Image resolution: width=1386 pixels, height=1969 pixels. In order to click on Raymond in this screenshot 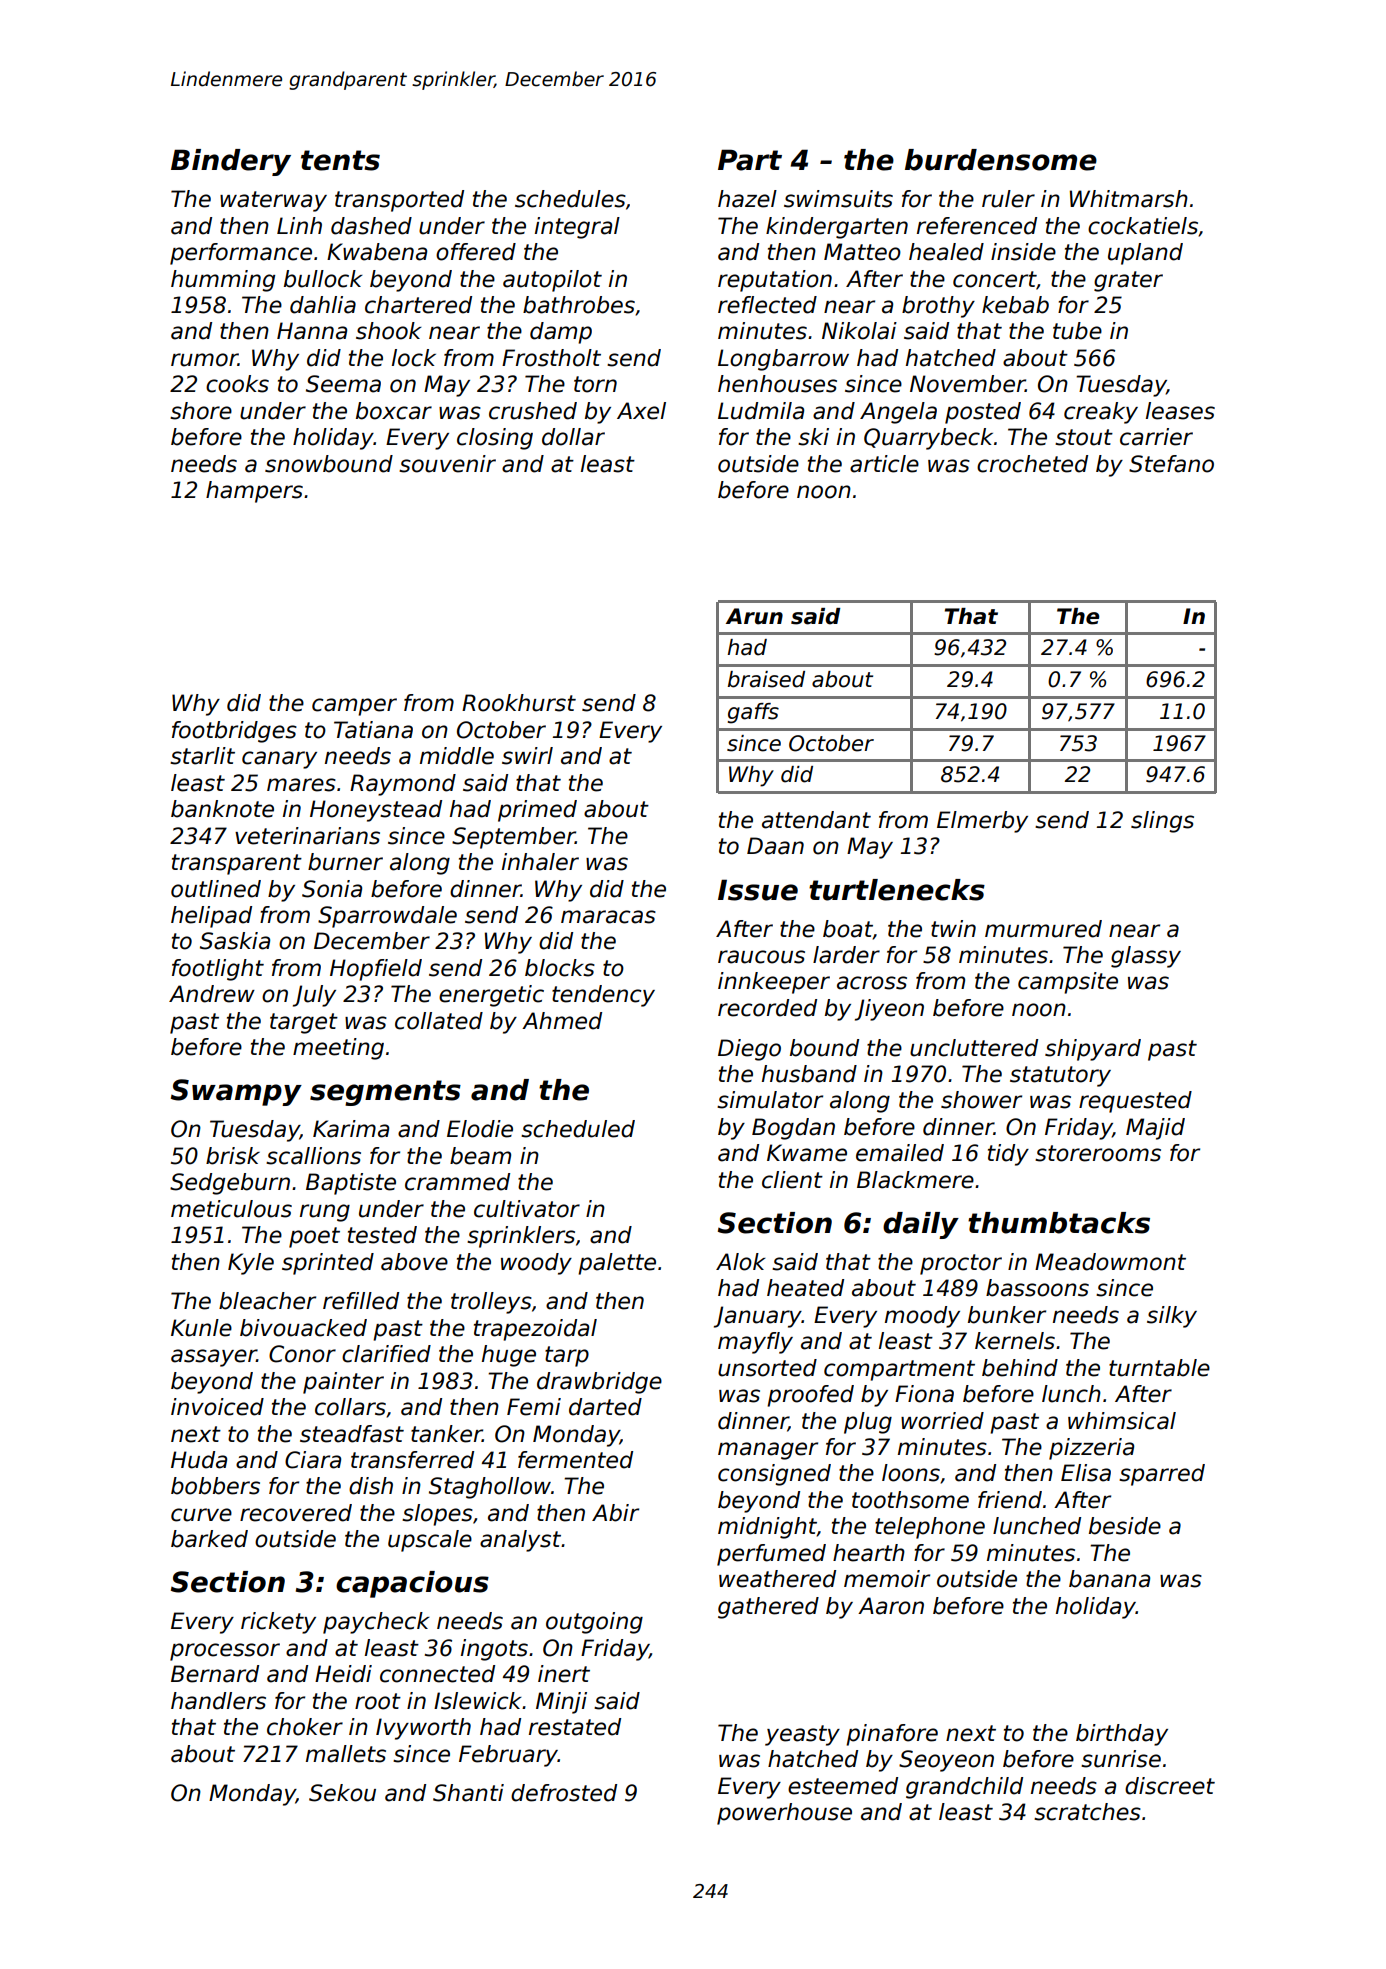, I will do `click(403, 785)`.
